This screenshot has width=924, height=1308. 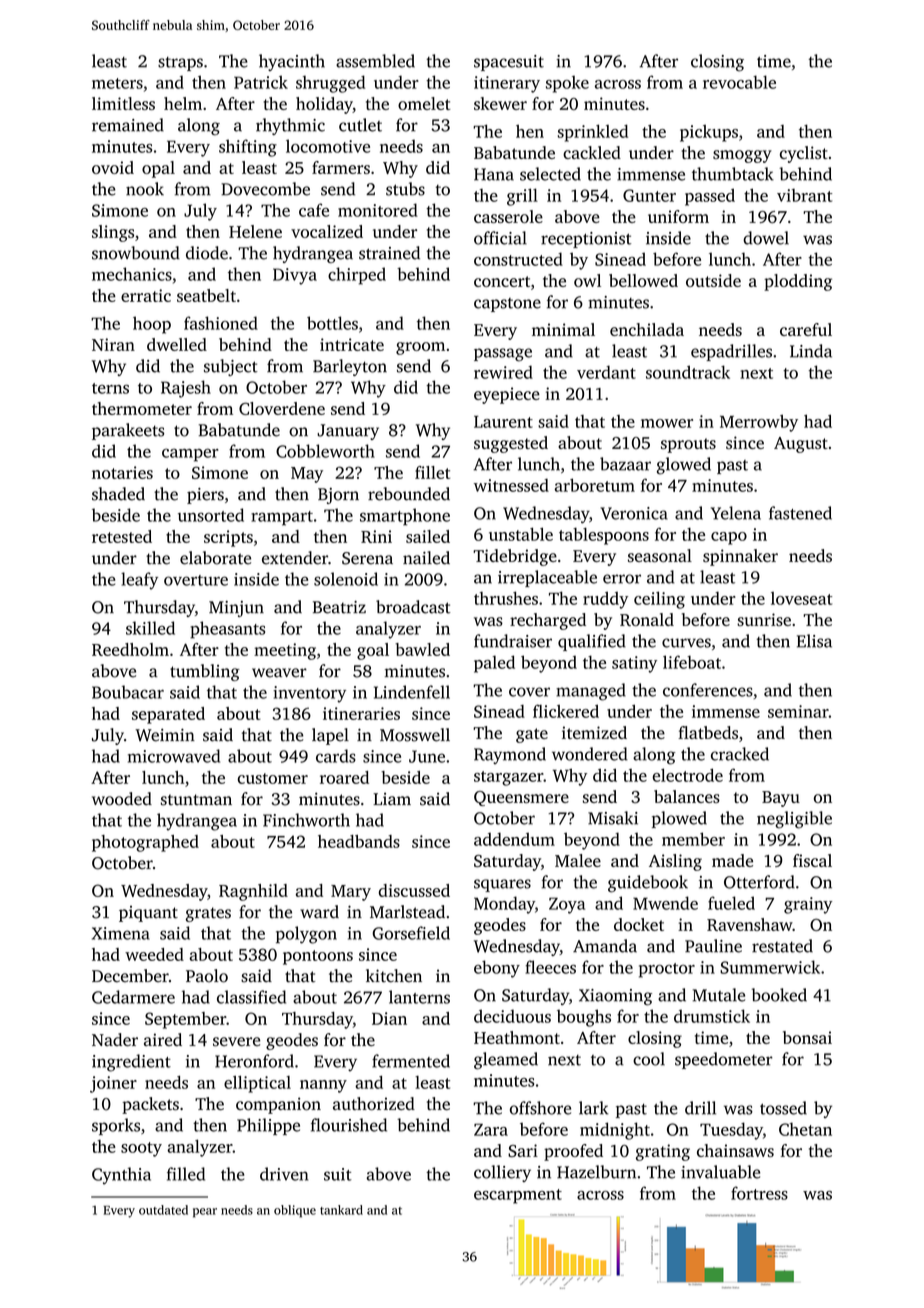 What do you see at coordinates (739, 82) in the screenshot?
I see `revocable` at bounding box center [739, 82].
